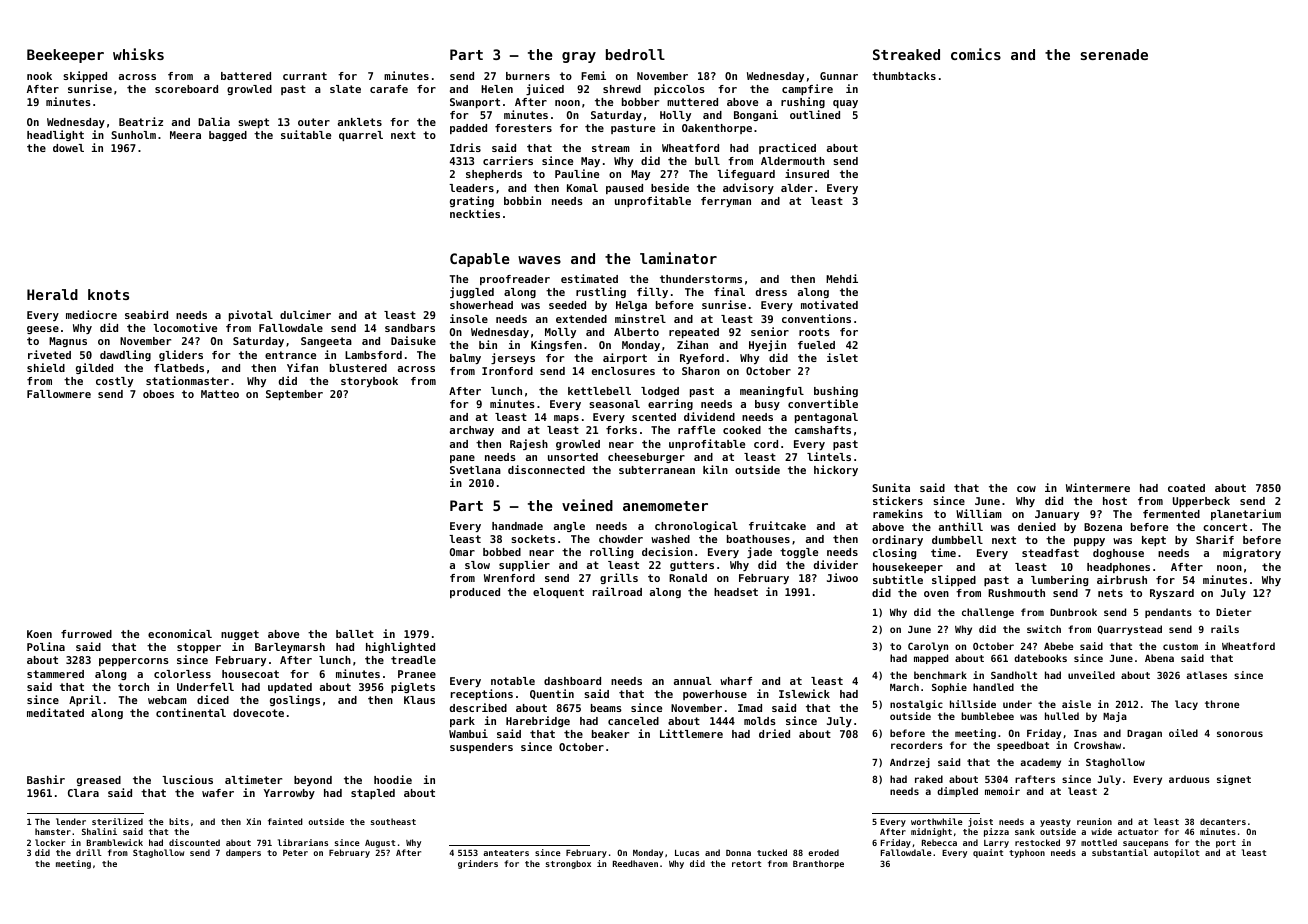 This image has width=1308, height=924. Describe the element at coordinates (243, 853) in the image. I see `dampers` at that location.
